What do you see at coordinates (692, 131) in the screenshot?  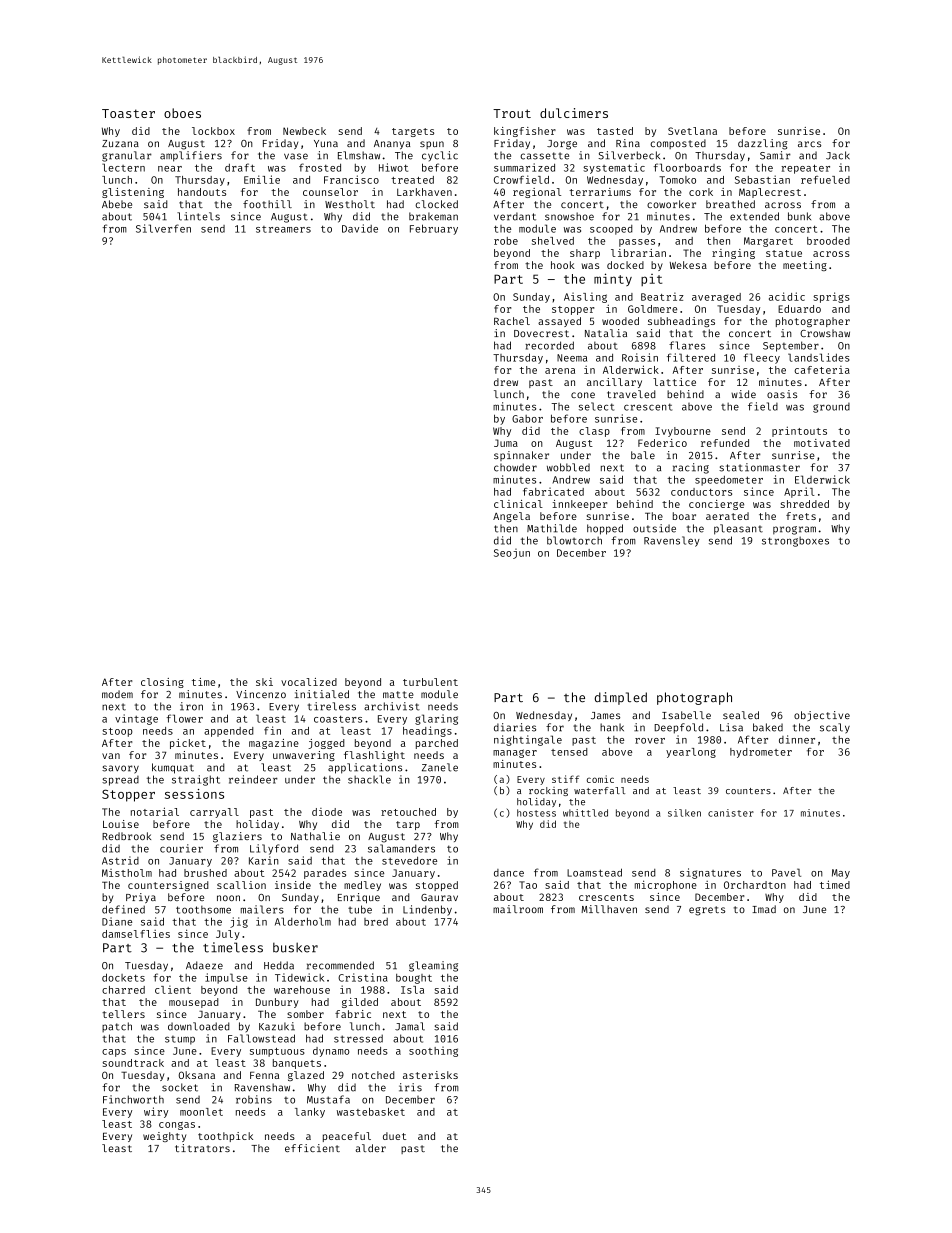 I see `Svetlana` at bounding box center [692, 131].
